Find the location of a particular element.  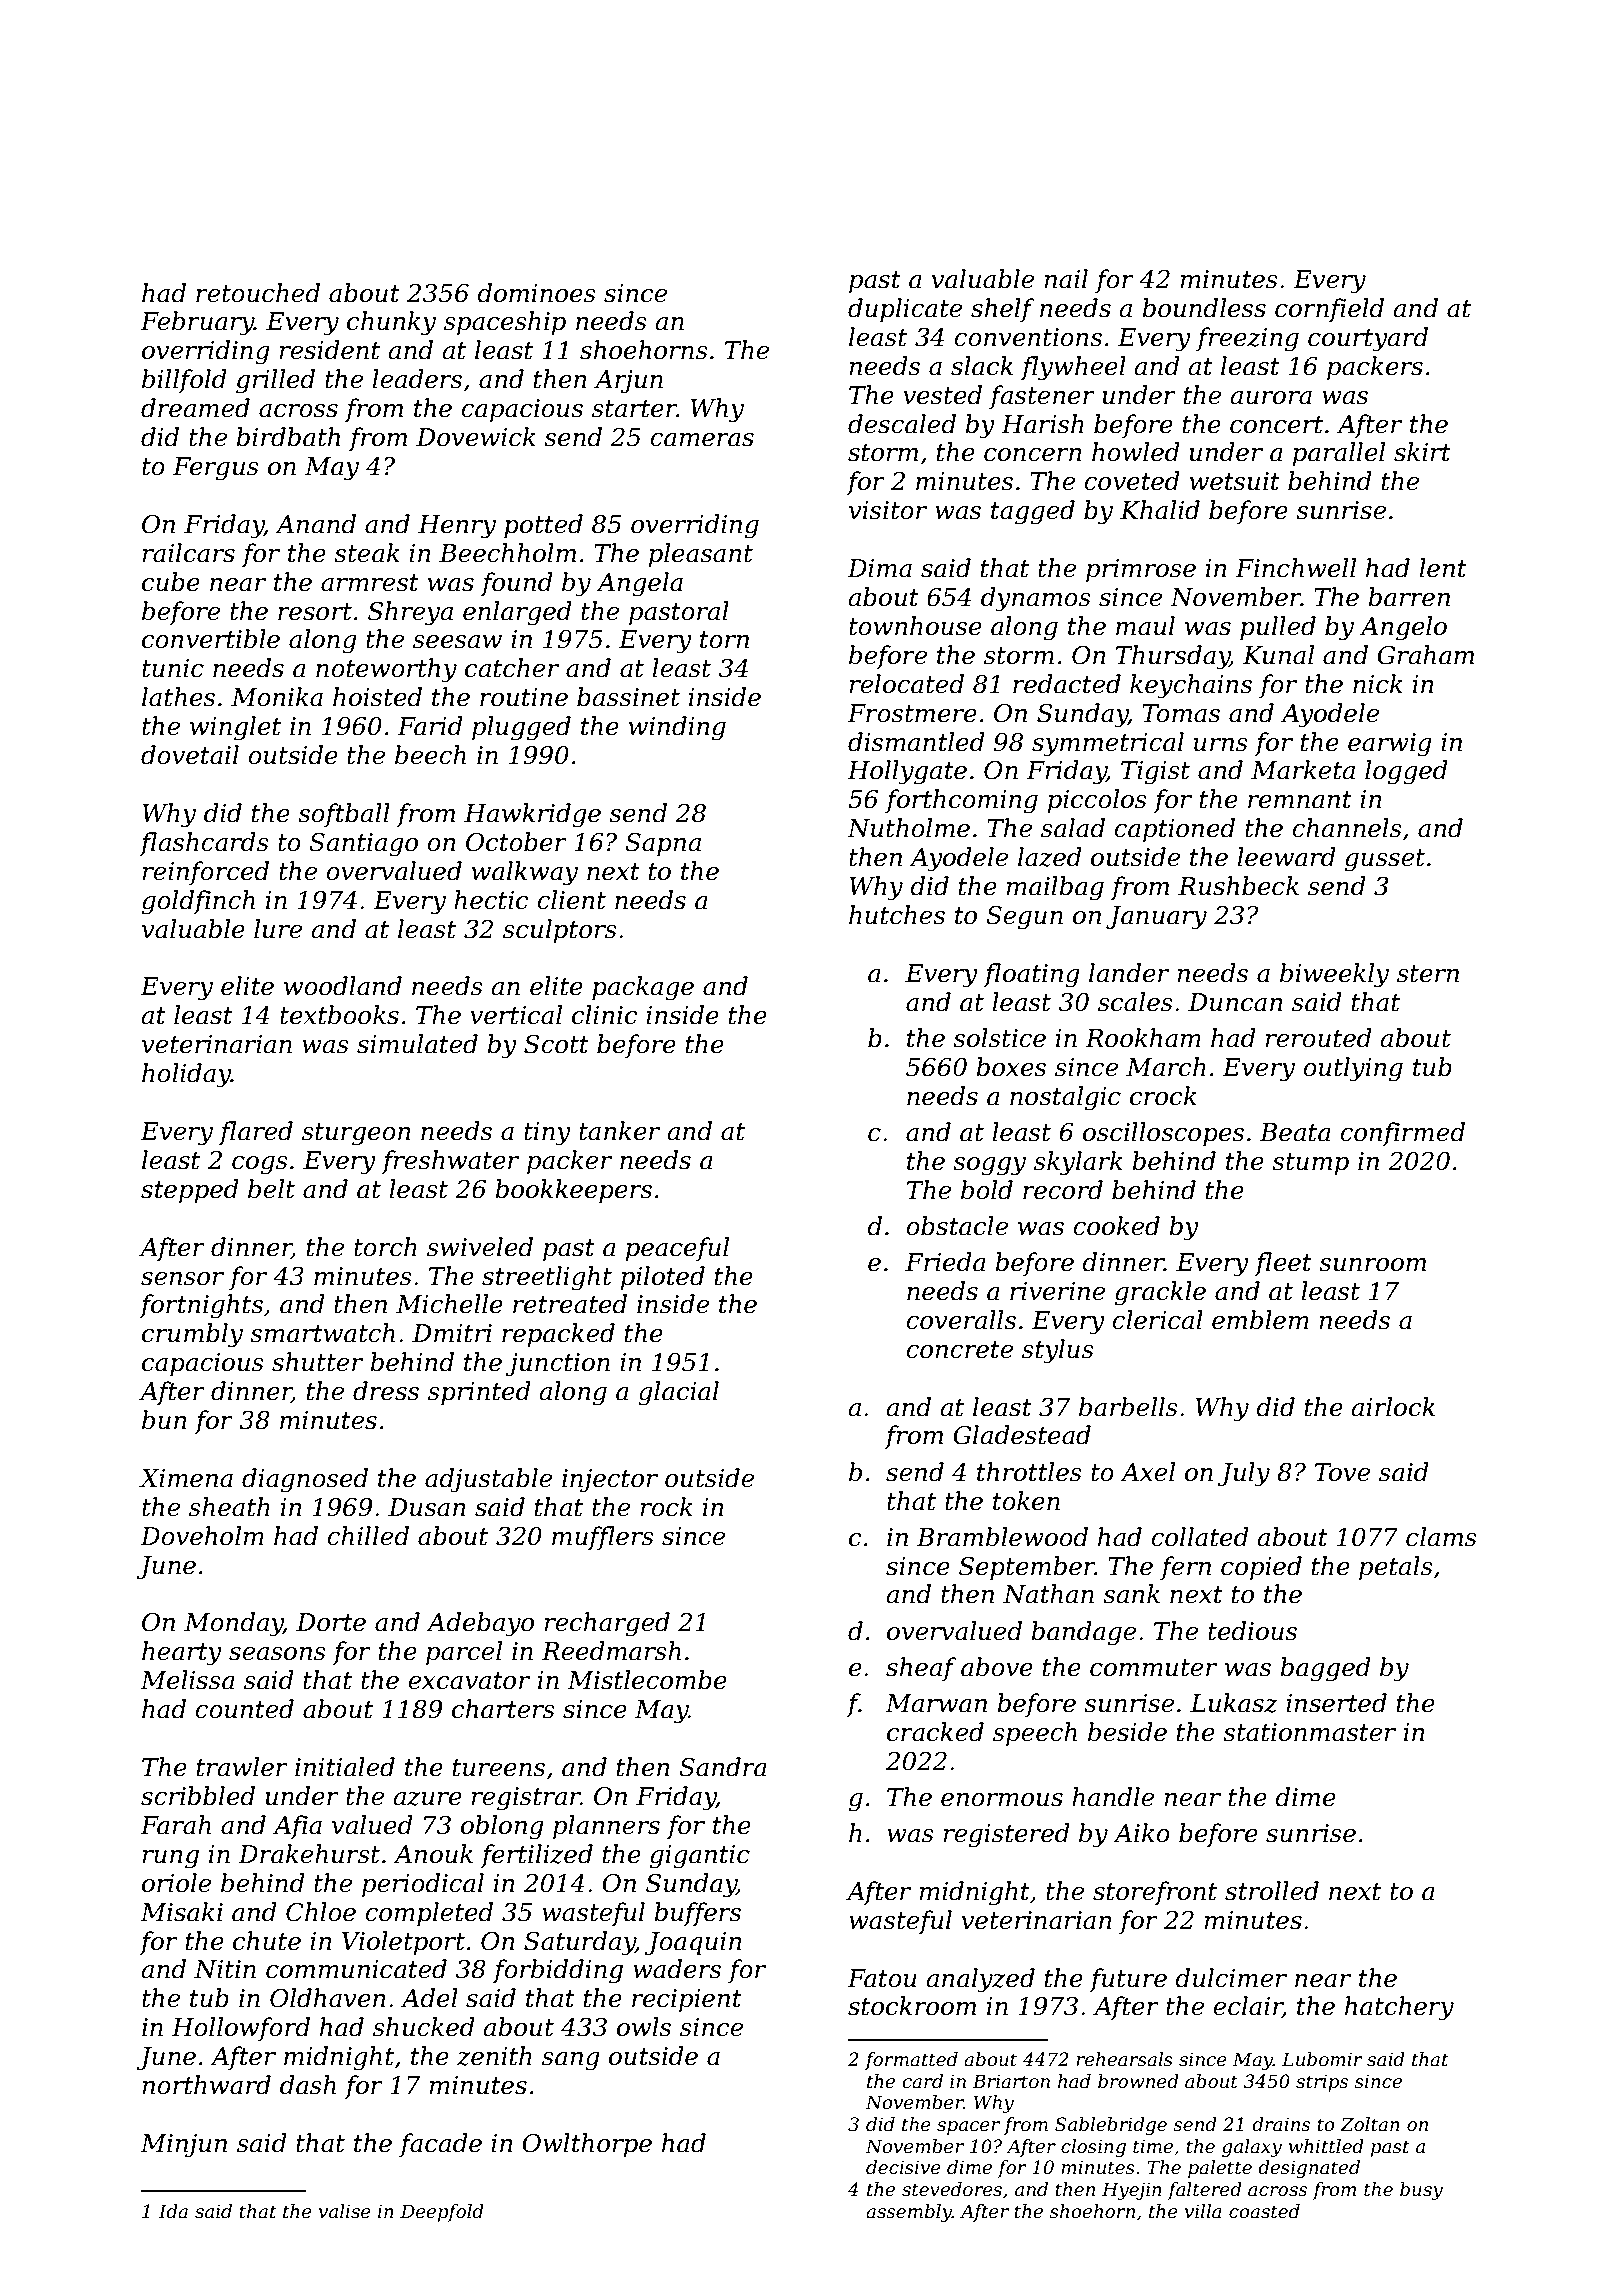

Owlthorpe is located at coordinates (587, 2145).
